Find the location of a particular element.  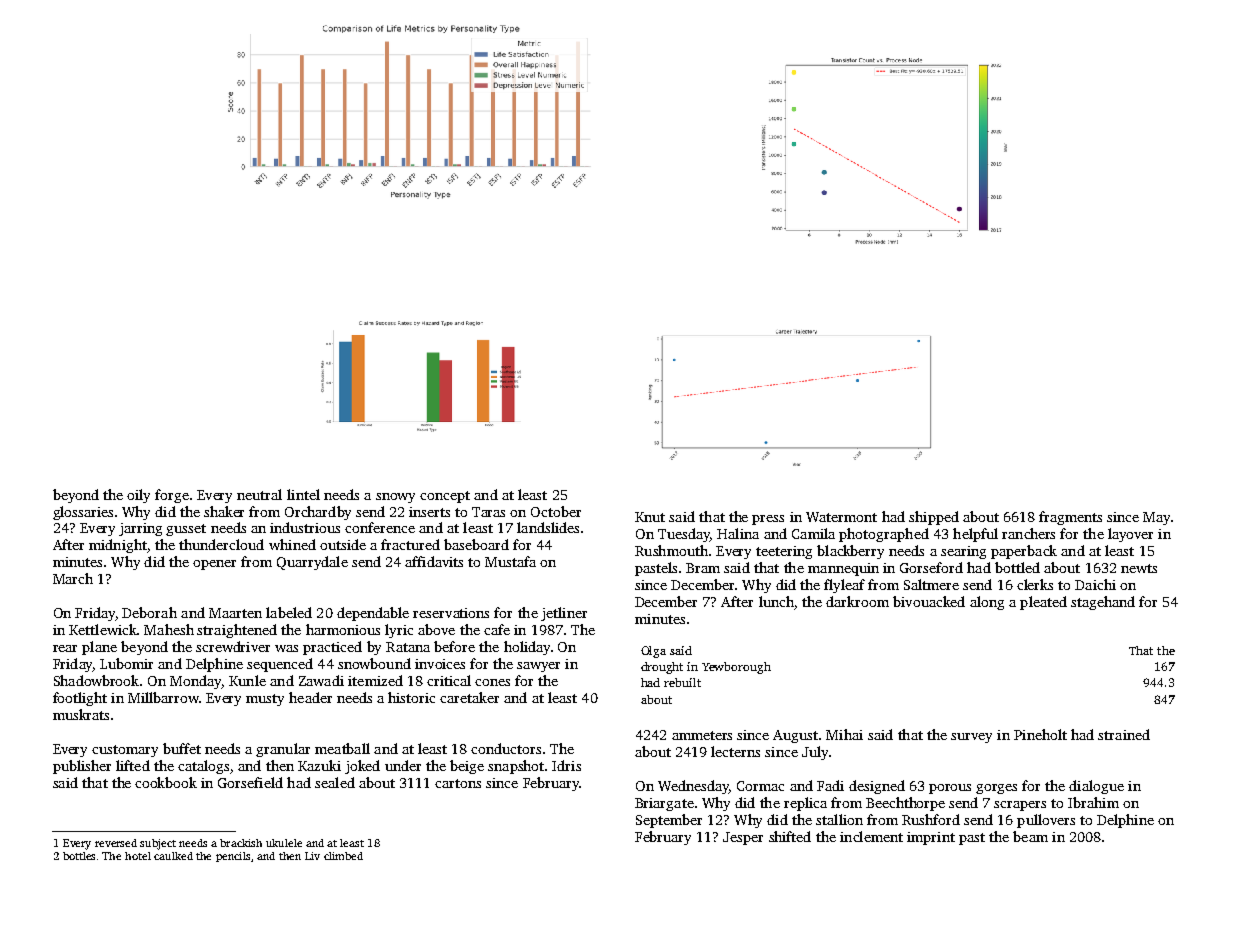

dependable is located at coordinates (373, 614).
